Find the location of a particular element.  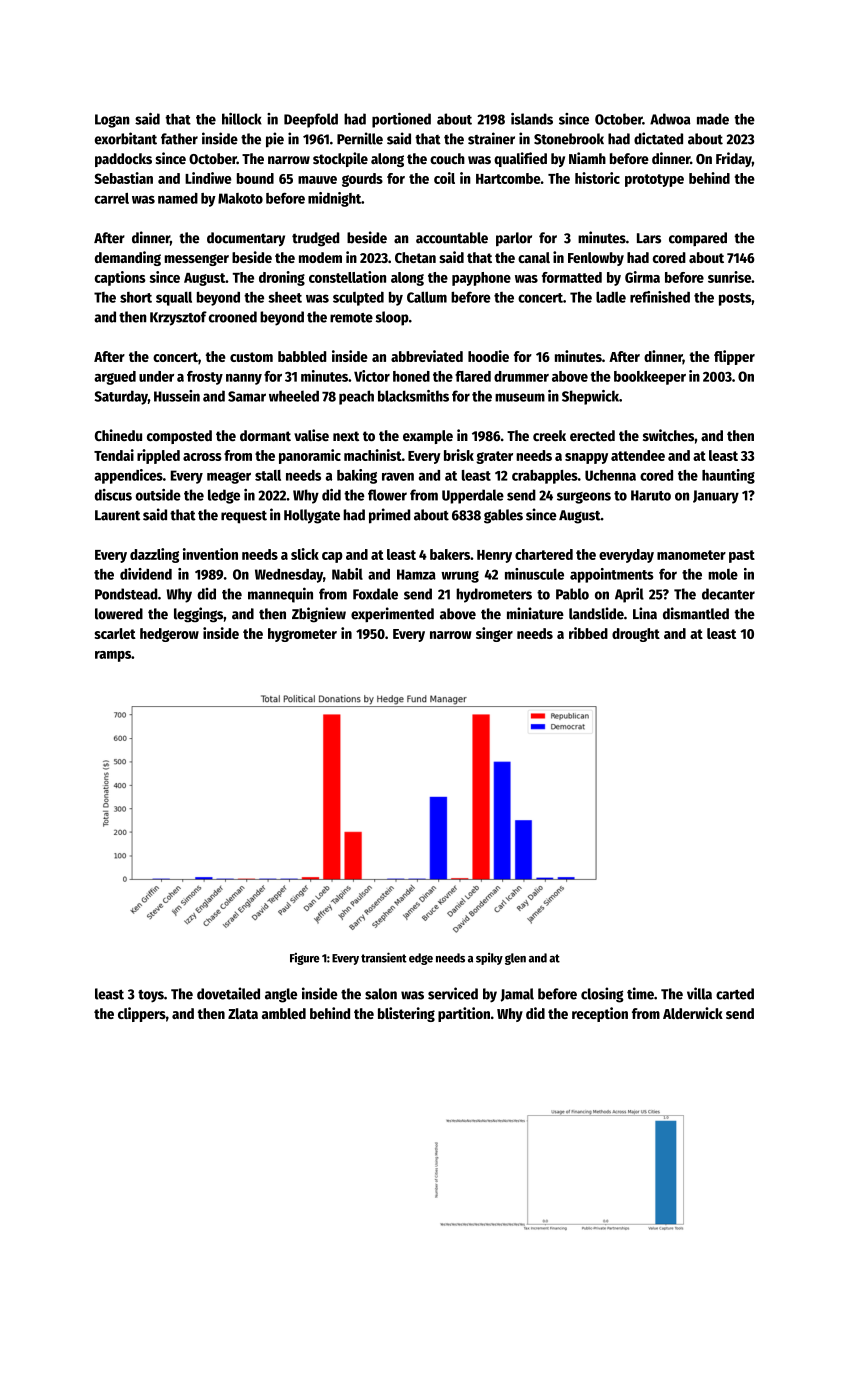

toys is located at coordinates (151, 996).
